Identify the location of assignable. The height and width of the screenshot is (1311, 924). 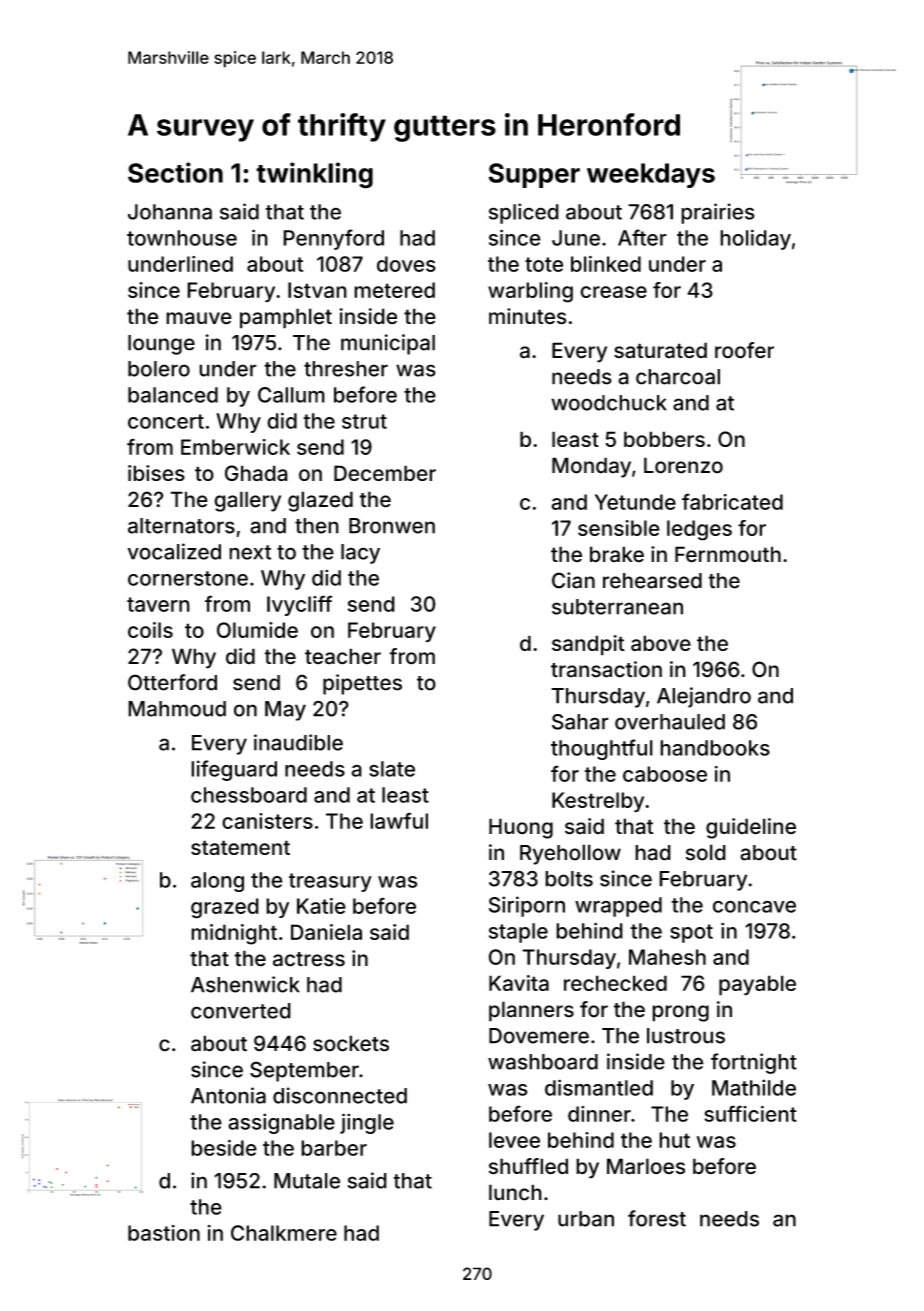
(281, 1123).
